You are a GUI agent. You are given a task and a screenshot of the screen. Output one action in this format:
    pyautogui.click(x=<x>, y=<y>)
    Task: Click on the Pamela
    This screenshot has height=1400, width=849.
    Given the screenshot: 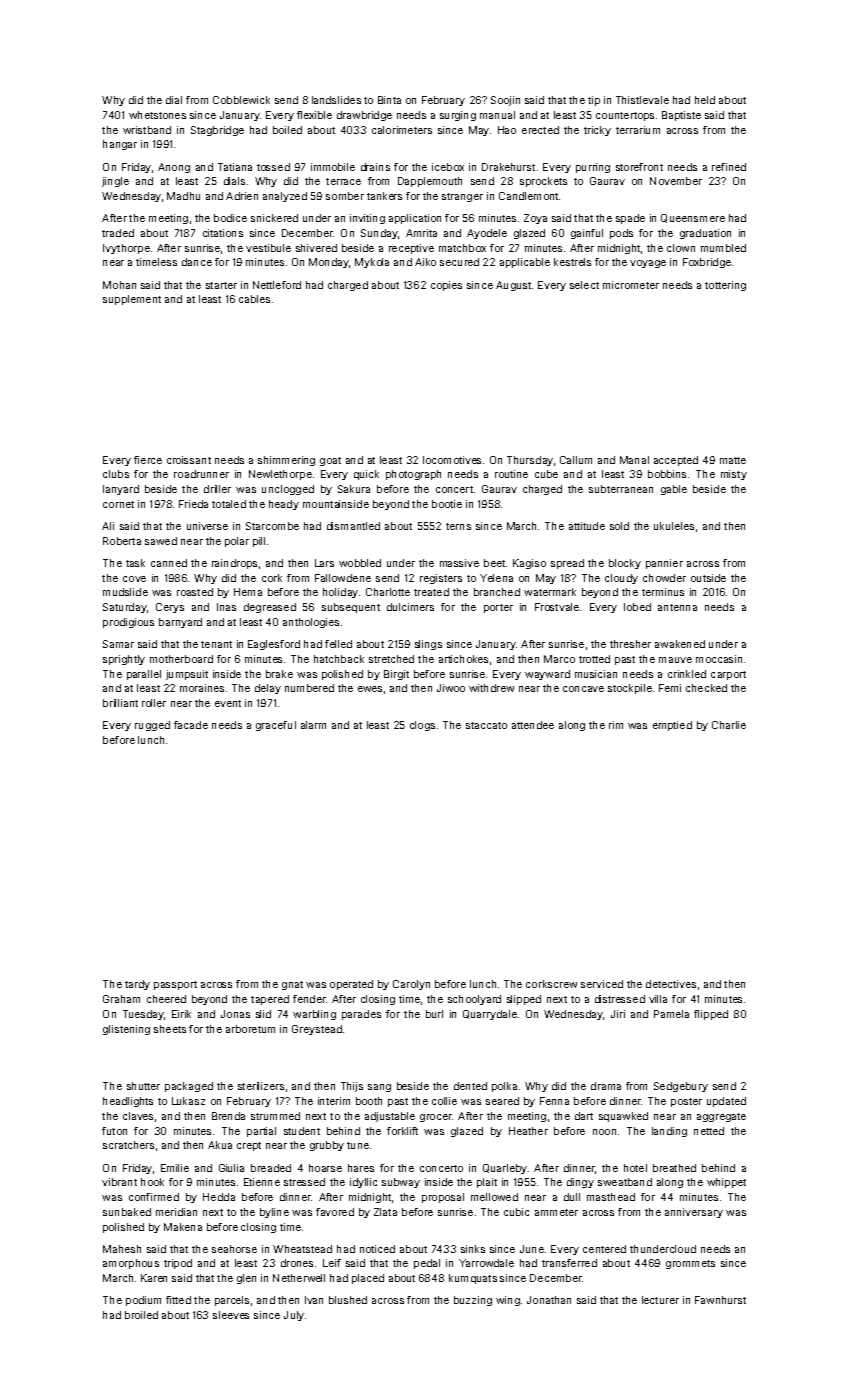 What is the action you would take?
    pyautogui.click(x=671, y=1014)
